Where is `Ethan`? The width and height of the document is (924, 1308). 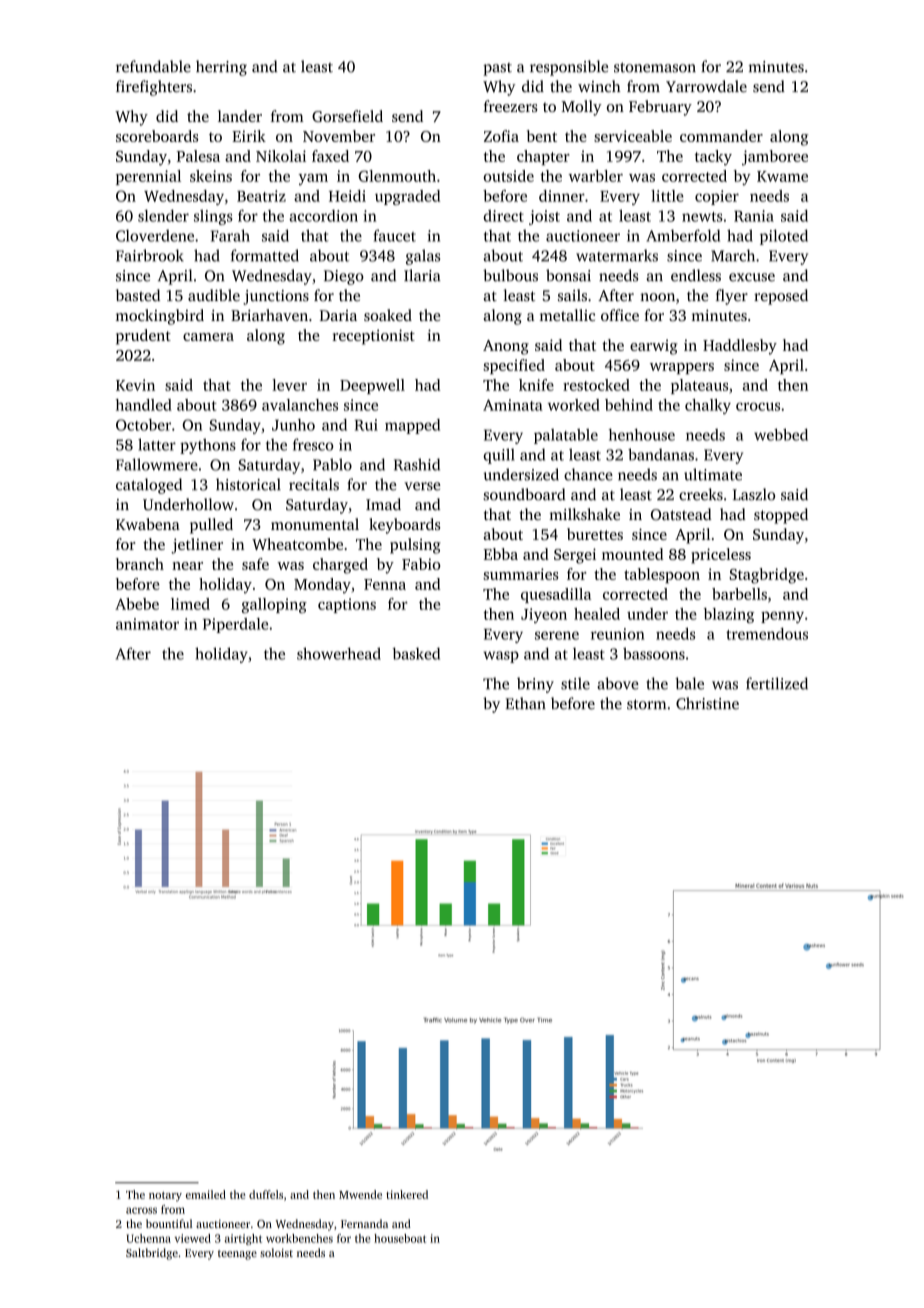 Ethan is located at coordinates (526, 703).
